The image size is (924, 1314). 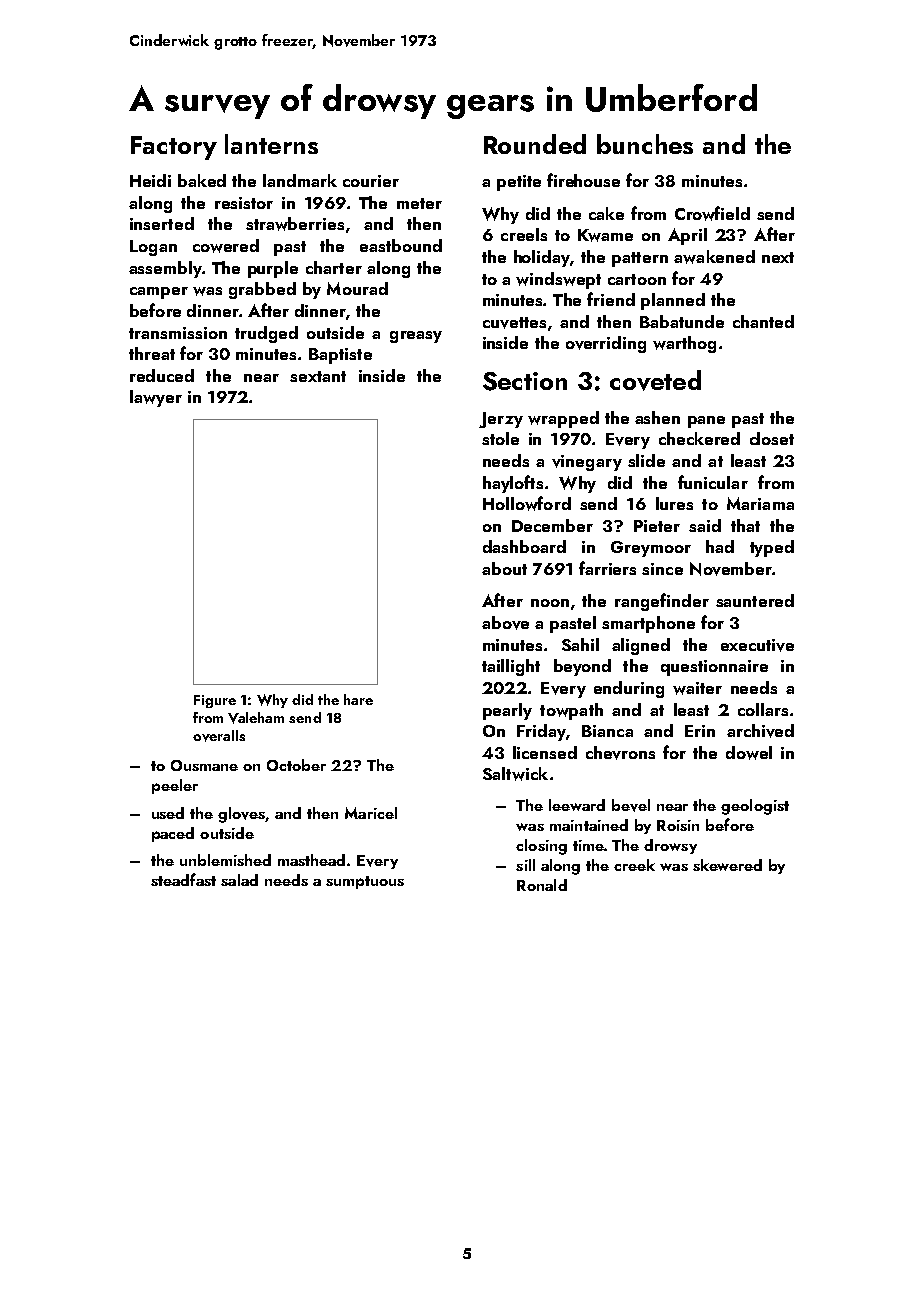 What do you see at coordinates (501, 420) in the screenshot?
I see `Jerzy` at bounding box center [501, 420].
